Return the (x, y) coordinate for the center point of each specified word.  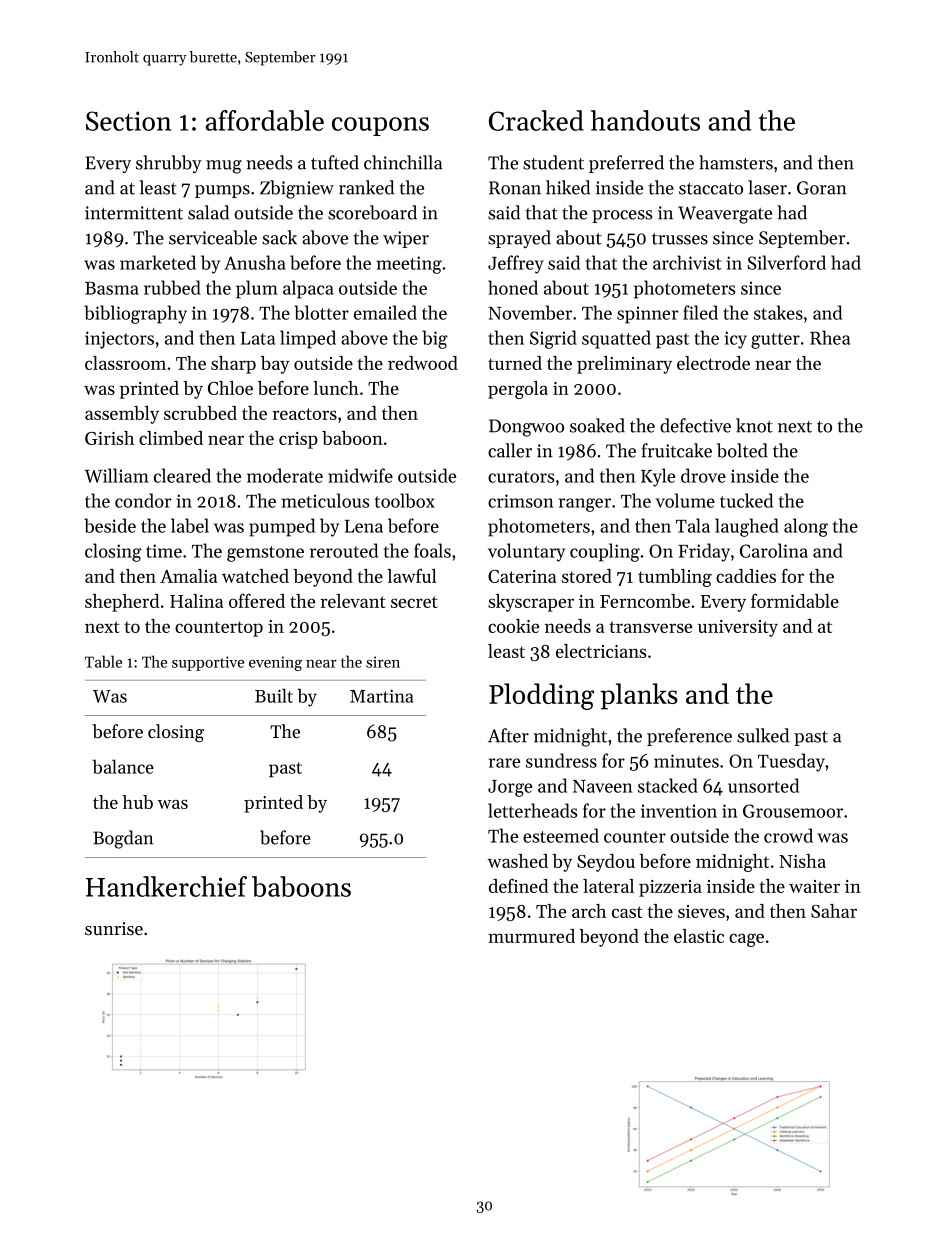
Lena (364, 526)
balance (123, 766)
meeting (409, 265)
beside (110, 525)
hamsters (736, 162)
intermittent (134, 213)
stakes (778, 312)
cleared (182, 475)
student (553, 162)
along (806, 527)
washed (518, 861)
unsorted (763, 785)
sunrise (114, 928)
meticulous (325, 500)
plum (257, 289)
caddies (746, 576)
